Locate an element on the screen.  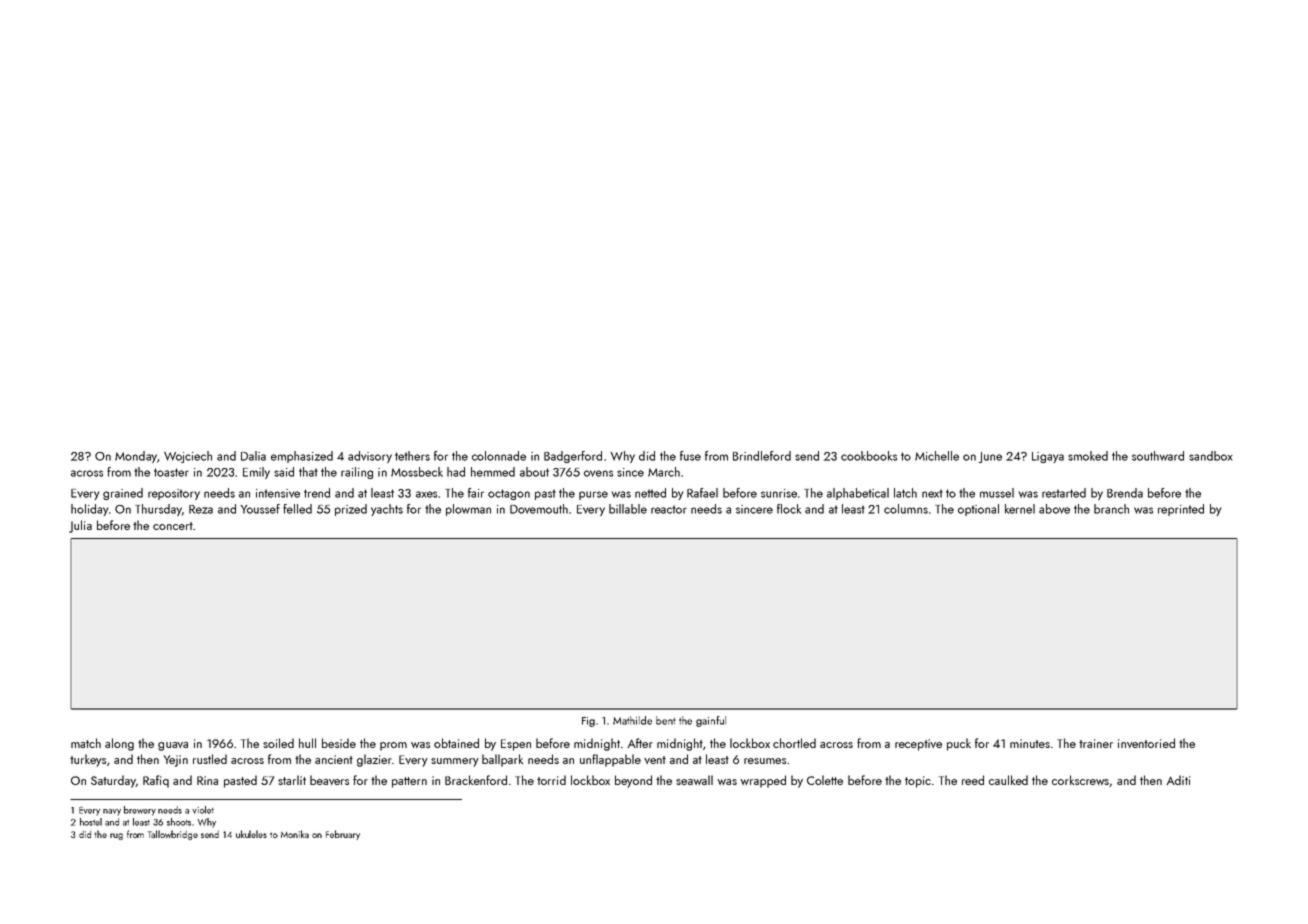
soiled is located at coordinates (278, 743).
